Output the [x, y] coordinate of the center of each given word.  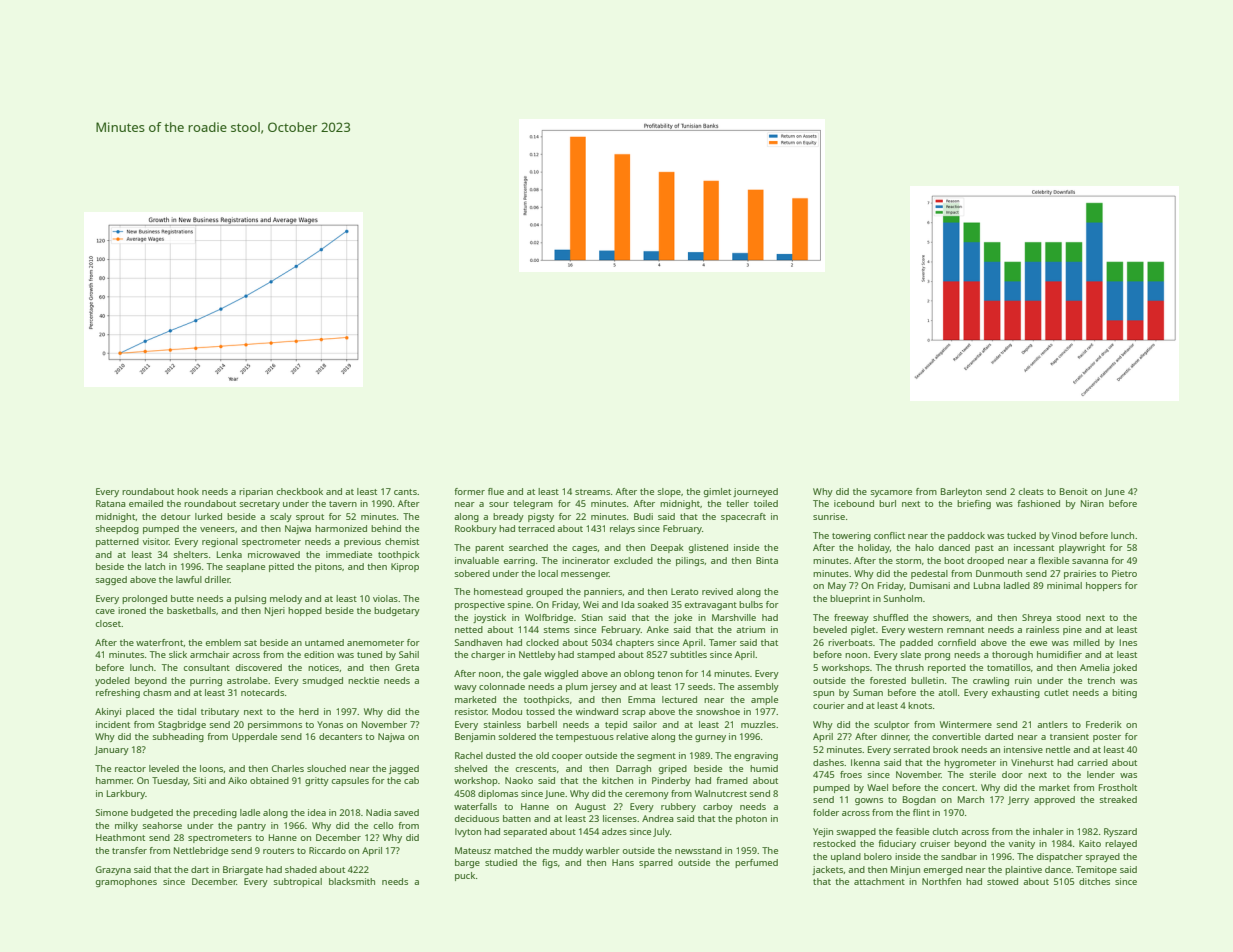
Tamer [723, 642]
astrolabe [247, 680]
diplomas [498, 794]
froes [851, 774]
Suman [868, 692]
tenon [670, 674]
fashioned [1038, 503]
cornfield [957, 642]
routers [278, 851]
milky [126, 826]
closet [108, 623]
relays [622, 529]
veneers [217, 529]
